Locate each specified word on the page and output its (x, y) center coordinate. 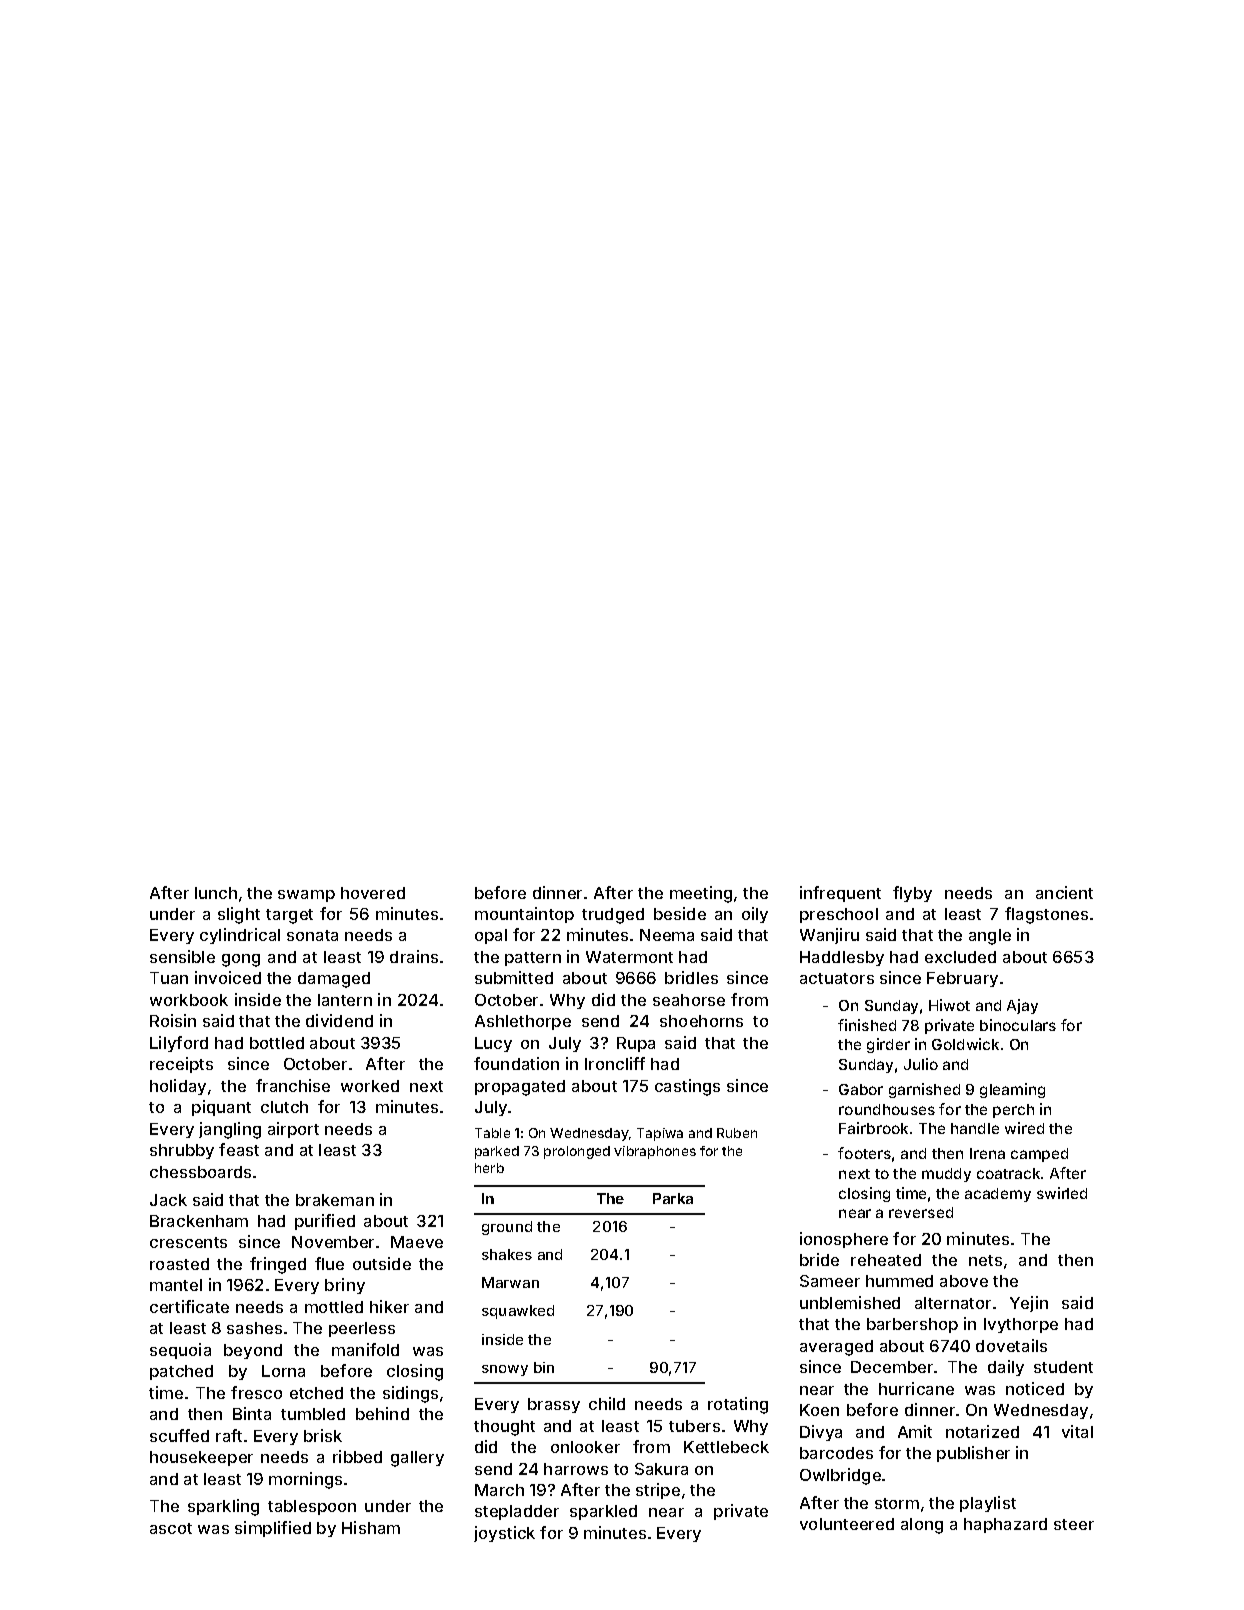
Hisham (371, 1527)
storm (897, 1503)
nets (985, 1260)
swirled (1062, 1193)
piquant (221, 1108)
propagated (520, 1088)
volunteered (847, 1524)
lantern (345, 1000)
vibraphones (655, 1152)
